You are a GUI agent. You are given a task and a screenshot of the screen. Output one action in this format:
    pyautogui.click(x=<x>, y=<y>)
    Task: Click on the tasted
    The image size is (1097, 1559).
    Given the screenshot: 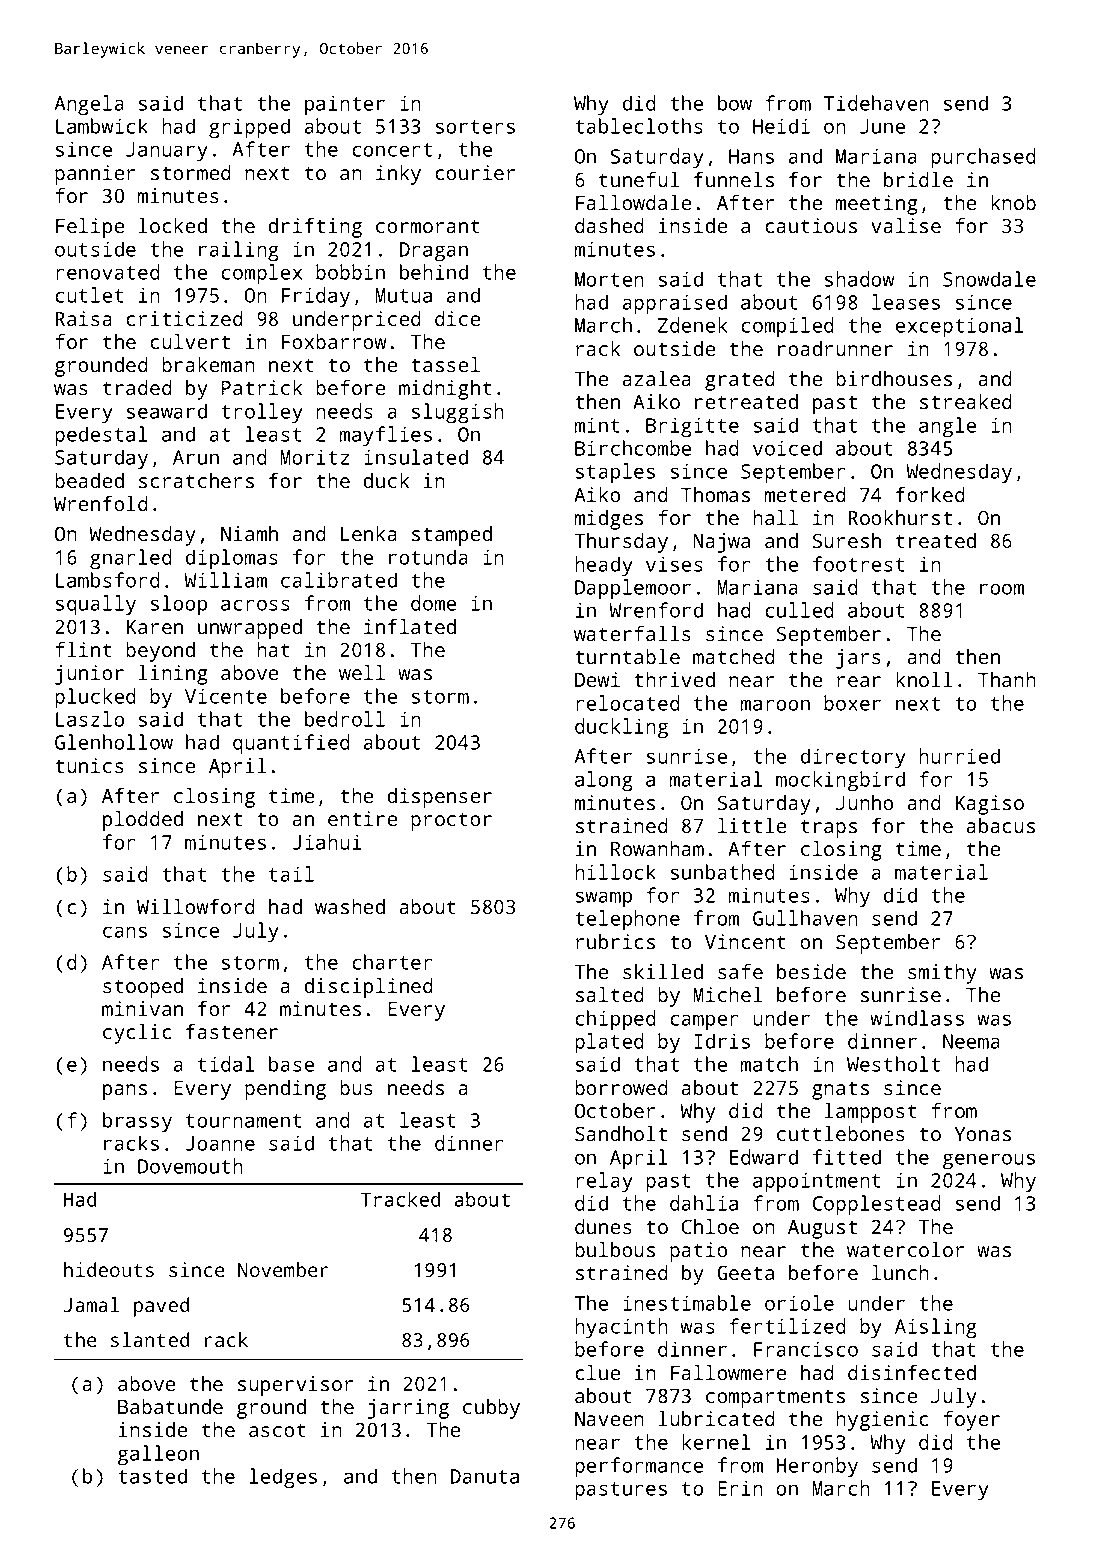 What is the action you would take?
    pyautogui.click(x=152, y=1476)
